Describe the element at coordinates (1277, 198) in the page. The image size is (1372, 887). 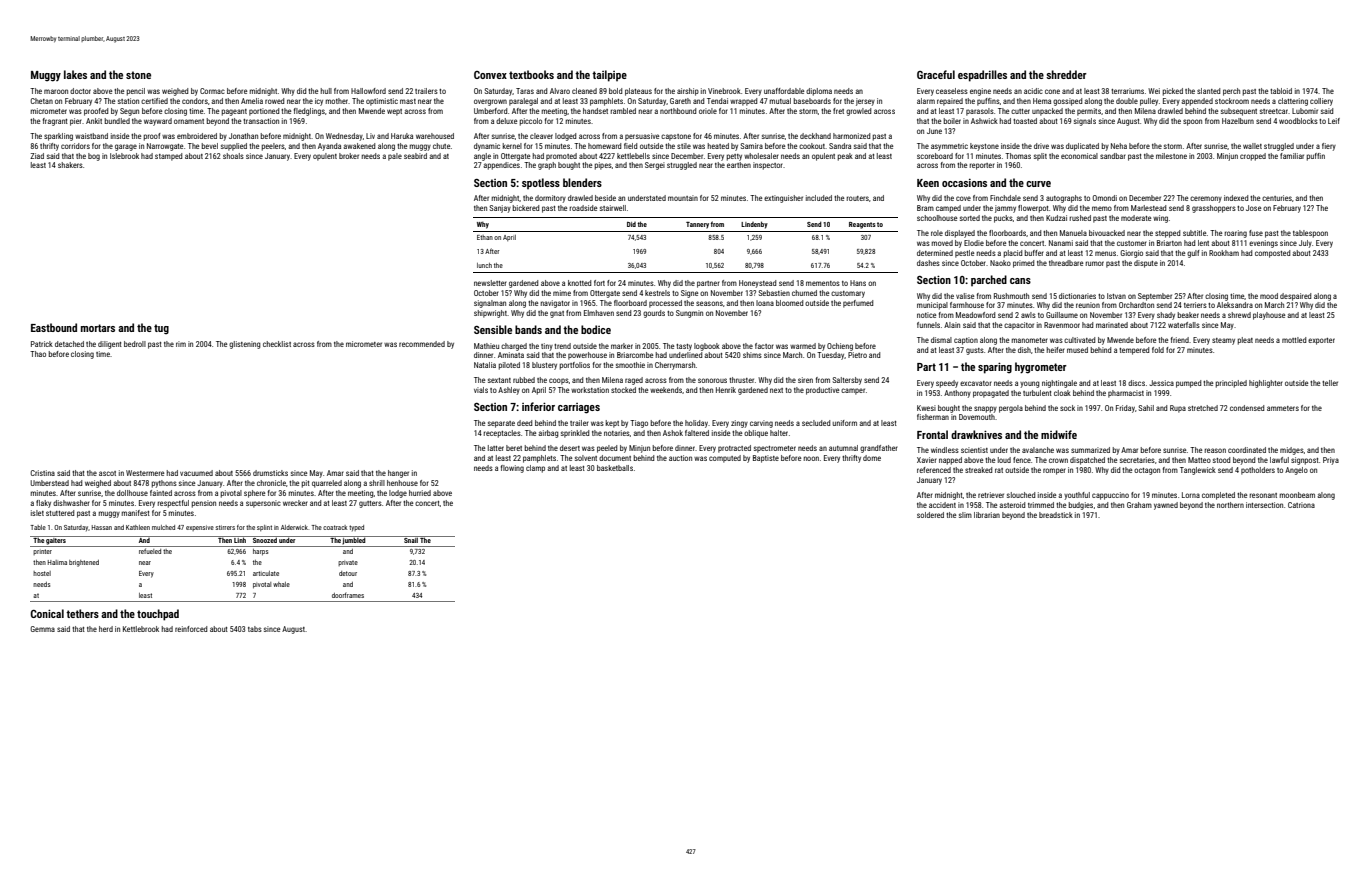
I see `centuries` at that location.
